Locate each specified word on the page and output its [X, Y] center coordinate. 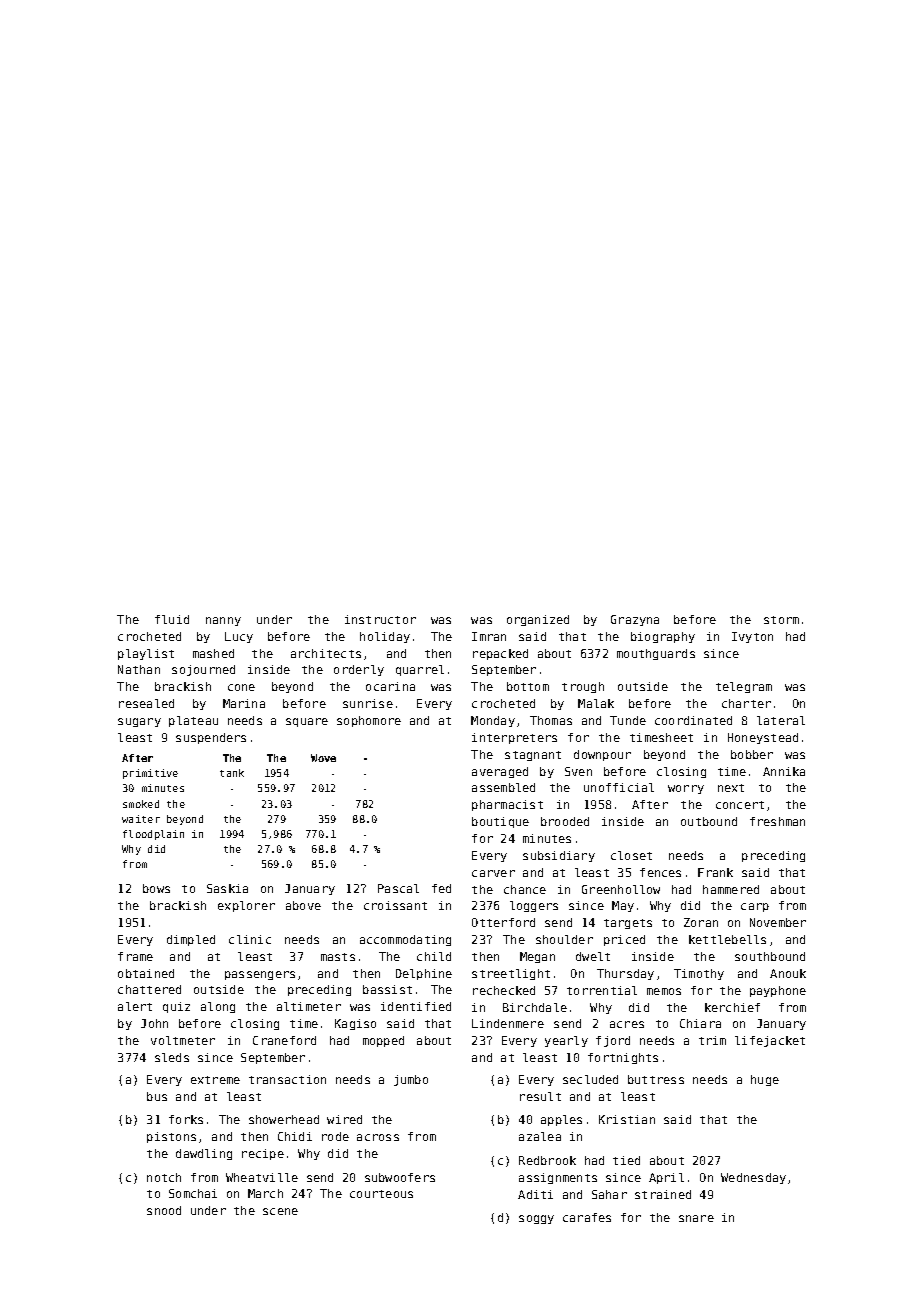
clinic [250, 939]
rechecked [504, 990]
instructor [380, 619]
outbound [709, 821]
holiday [385, 637]
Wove [323, 758]
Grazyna [635, 620]
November [778, 922]
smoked [141, 804]
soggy [536, 1219]
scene [280, 1211]
